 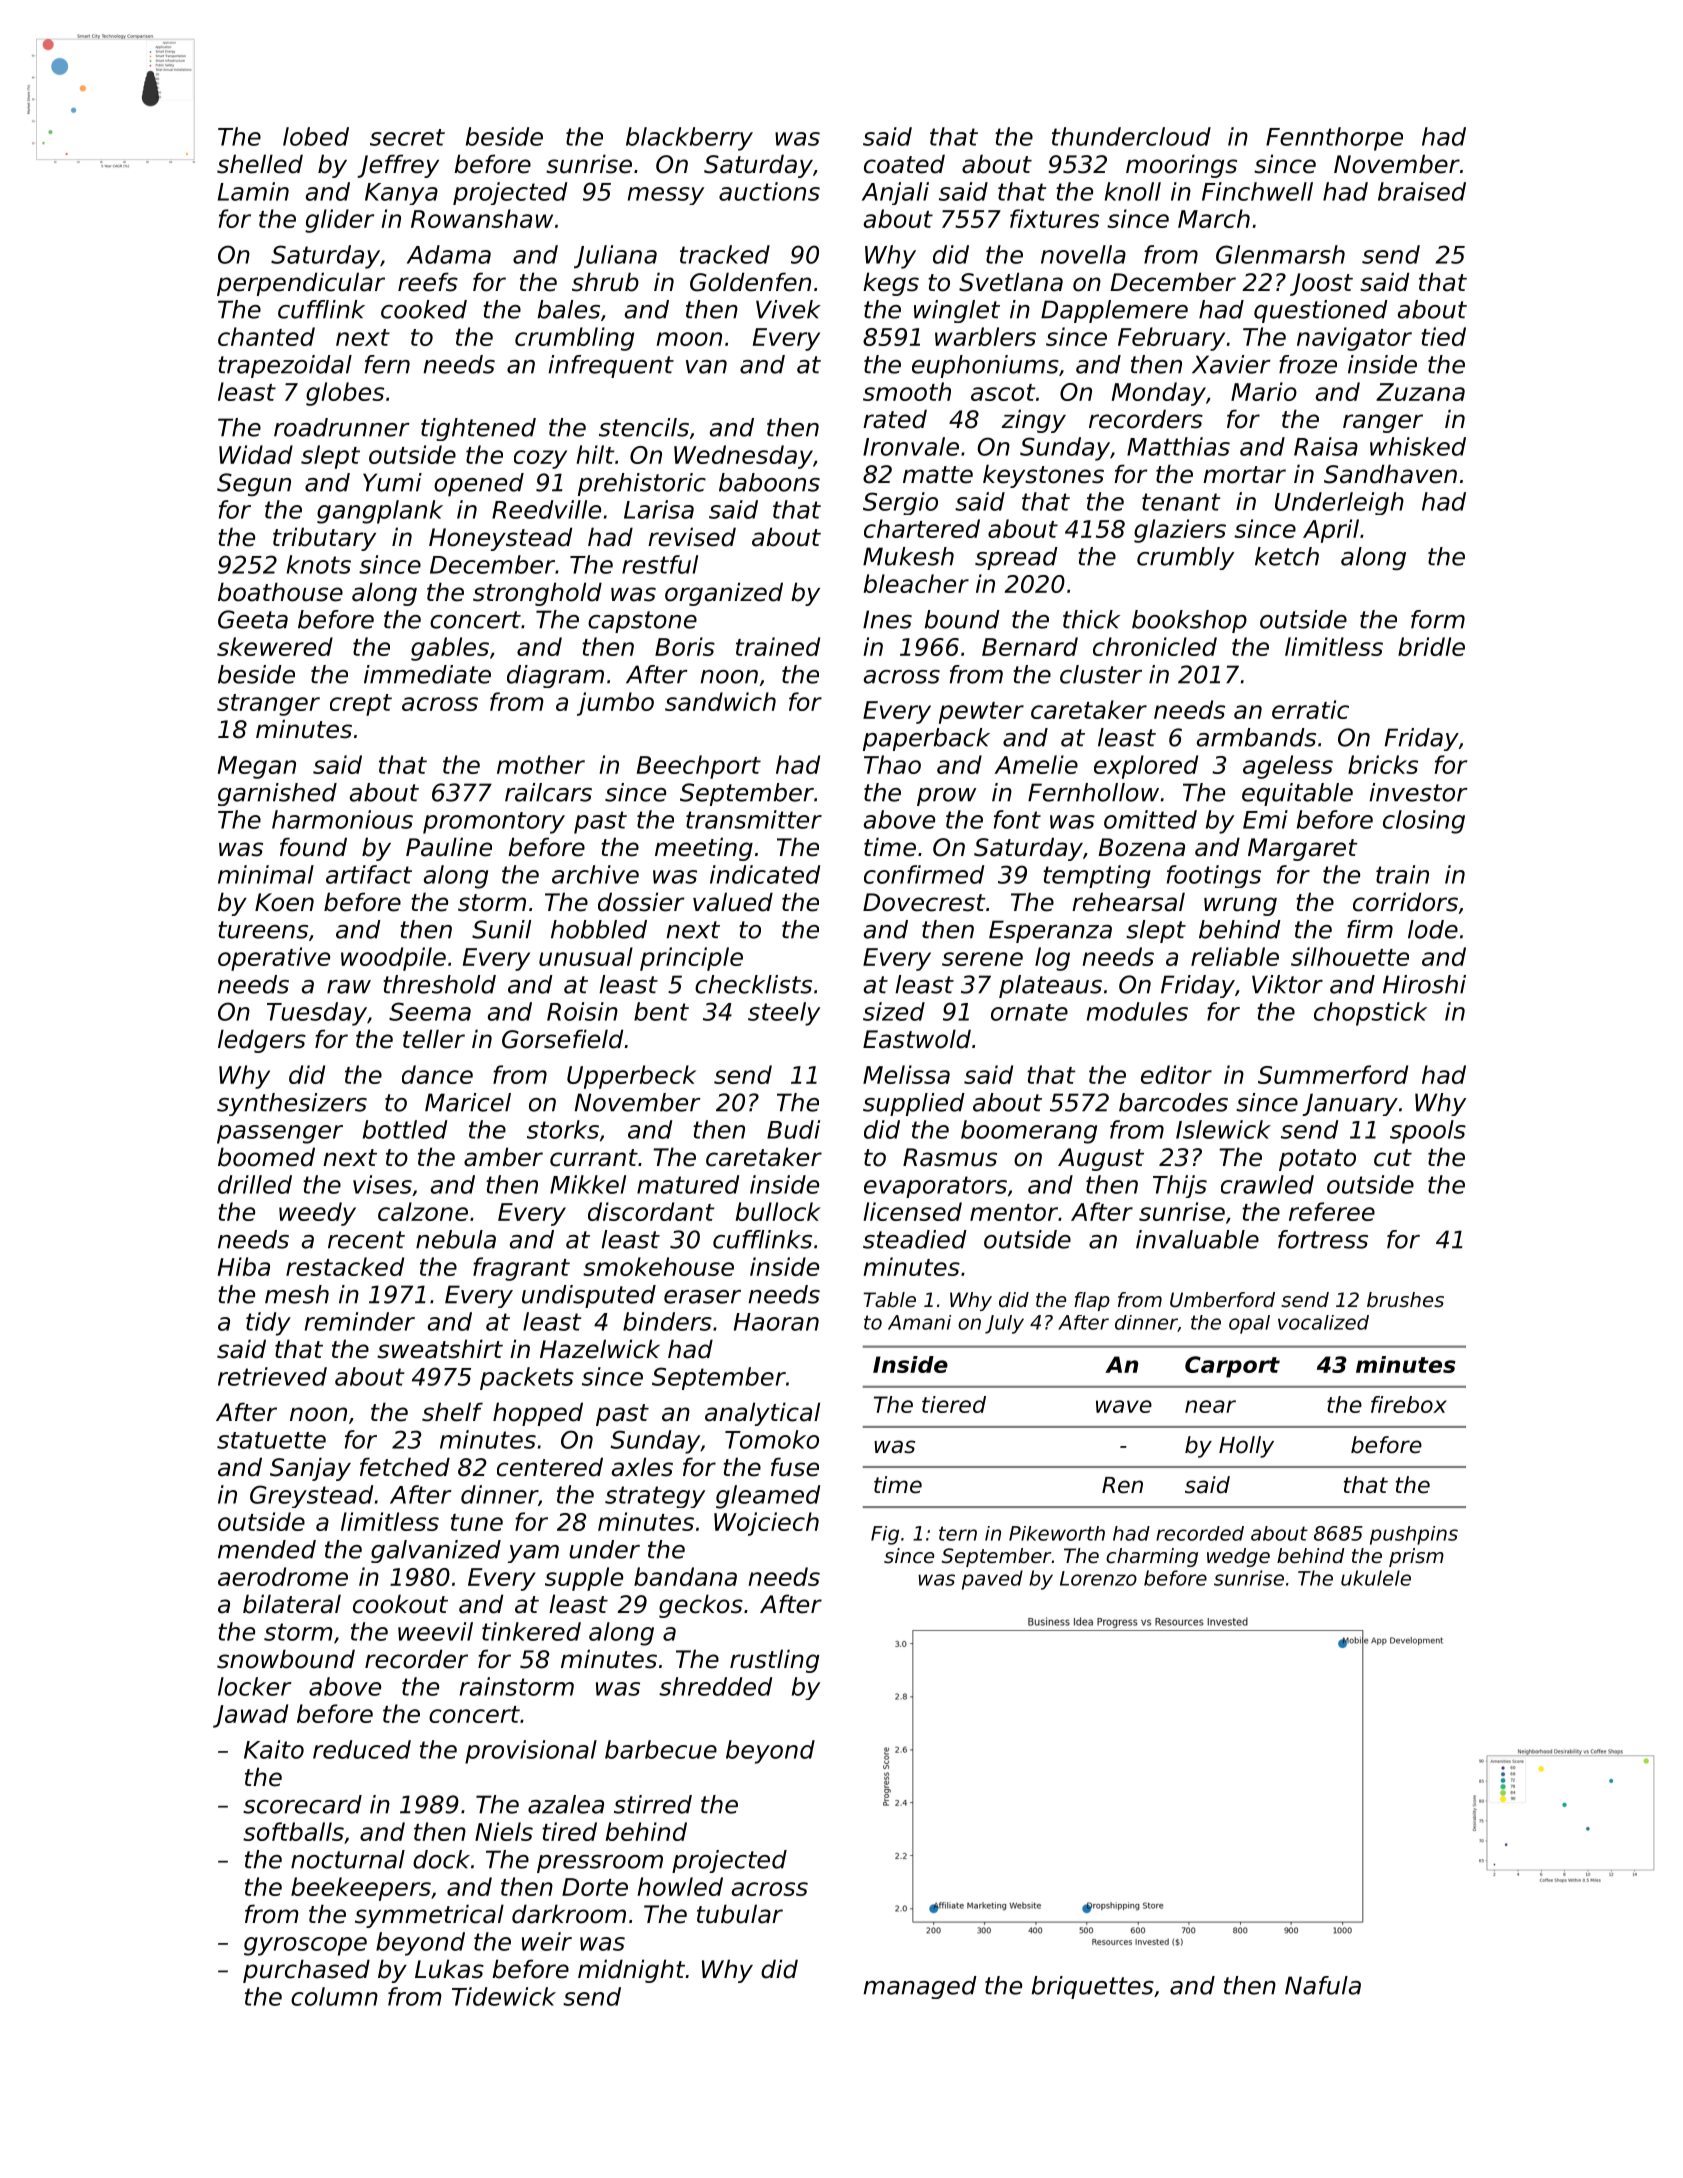 What do you see at coordinates (244, 1266) in the page?
I see `Hiba` at bounding box center [244, 1266].
